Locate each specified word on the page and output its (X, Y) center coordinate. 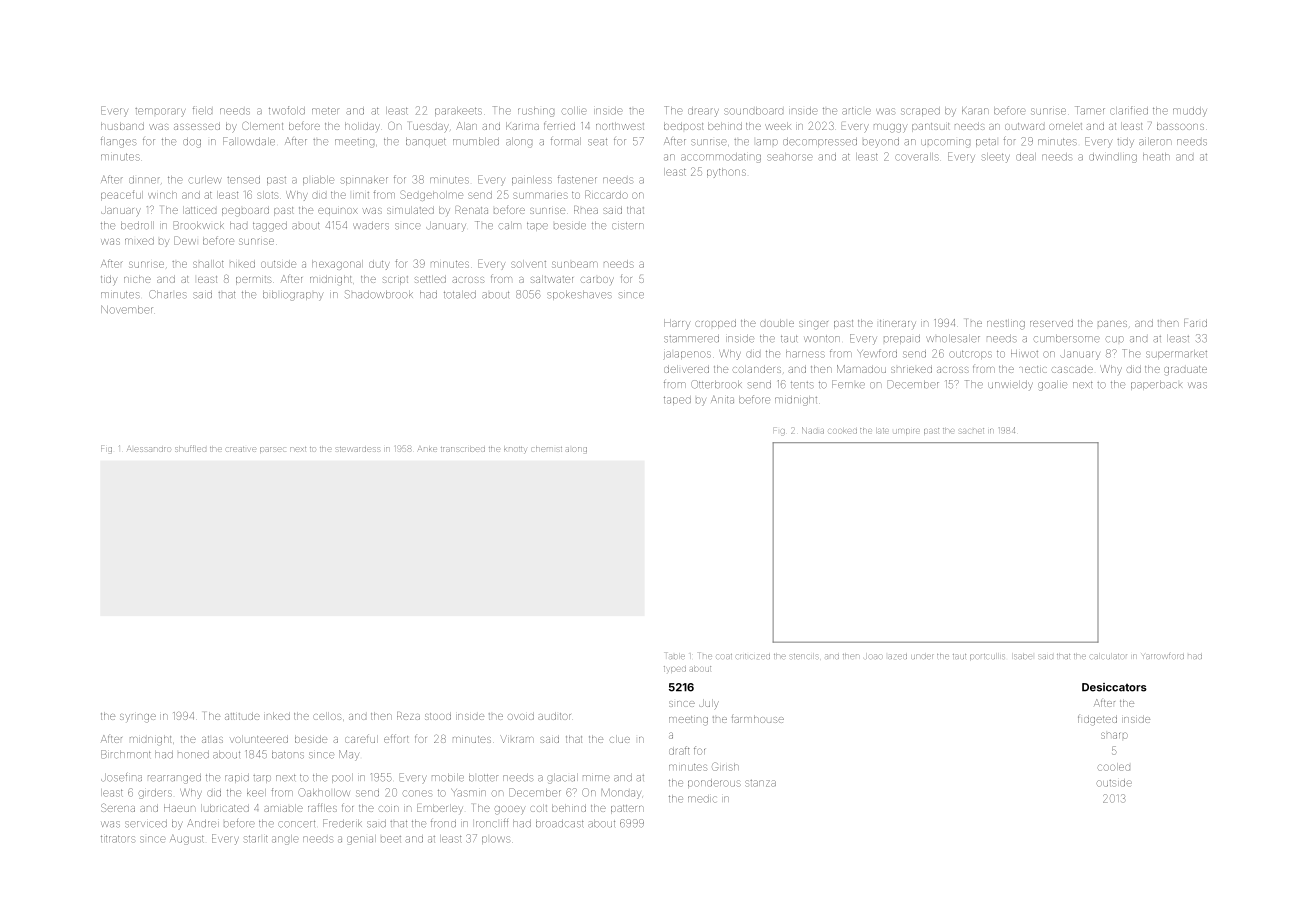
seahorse (790, 157)
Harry (677, 324)
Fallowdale (249, 141)
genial (361, 840)
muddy (1190, 112)
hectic (1033, 369)
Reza (408, 716)
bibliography (293, 296)
